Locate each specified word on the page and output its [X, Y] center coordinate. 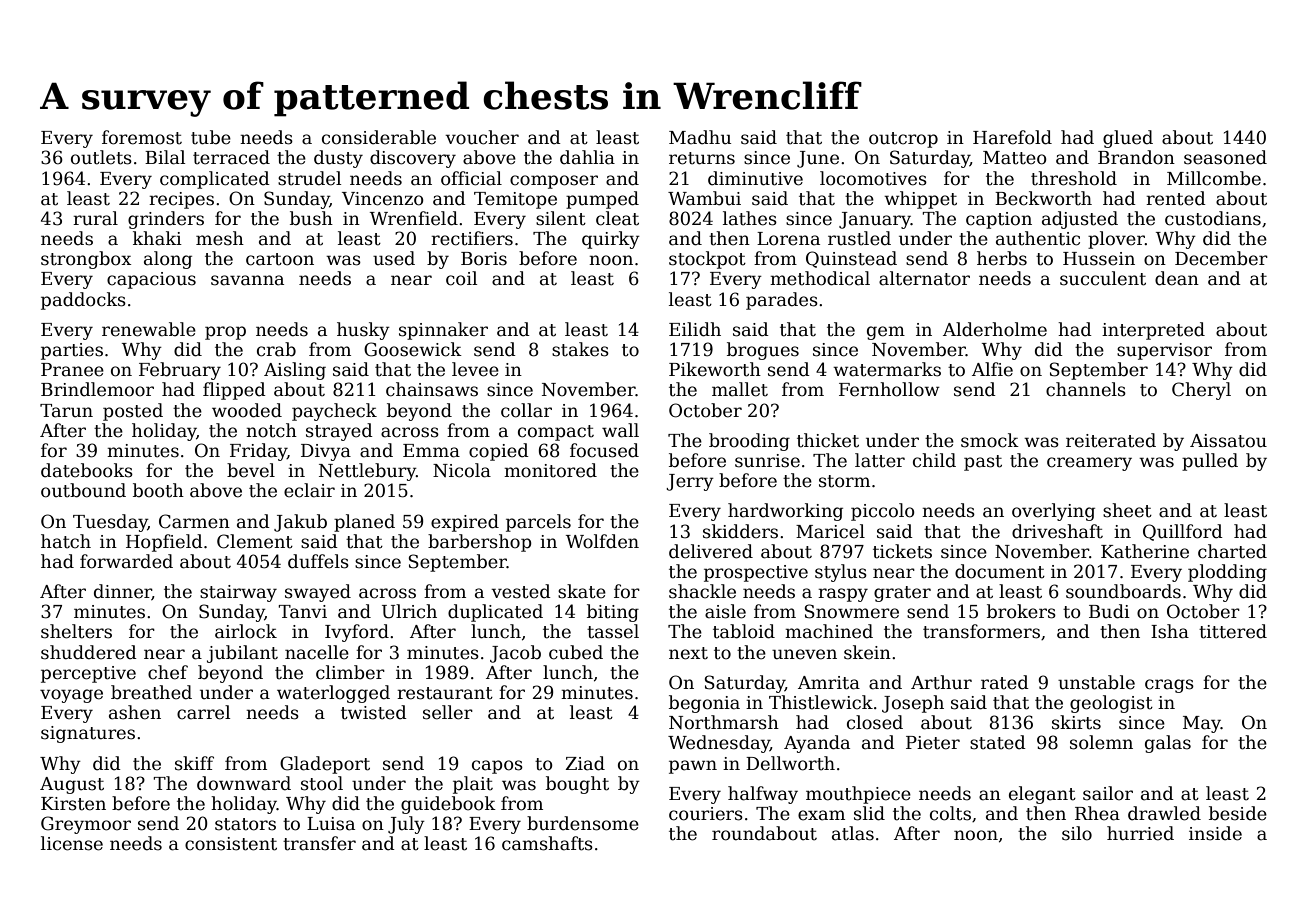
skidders [740, 531]
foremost [142, 137]
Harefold [1012, 137]
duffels [318, 561]
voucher [482, 137]
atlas [853, 833]
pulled [1210, 462]
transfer [319, 843]
